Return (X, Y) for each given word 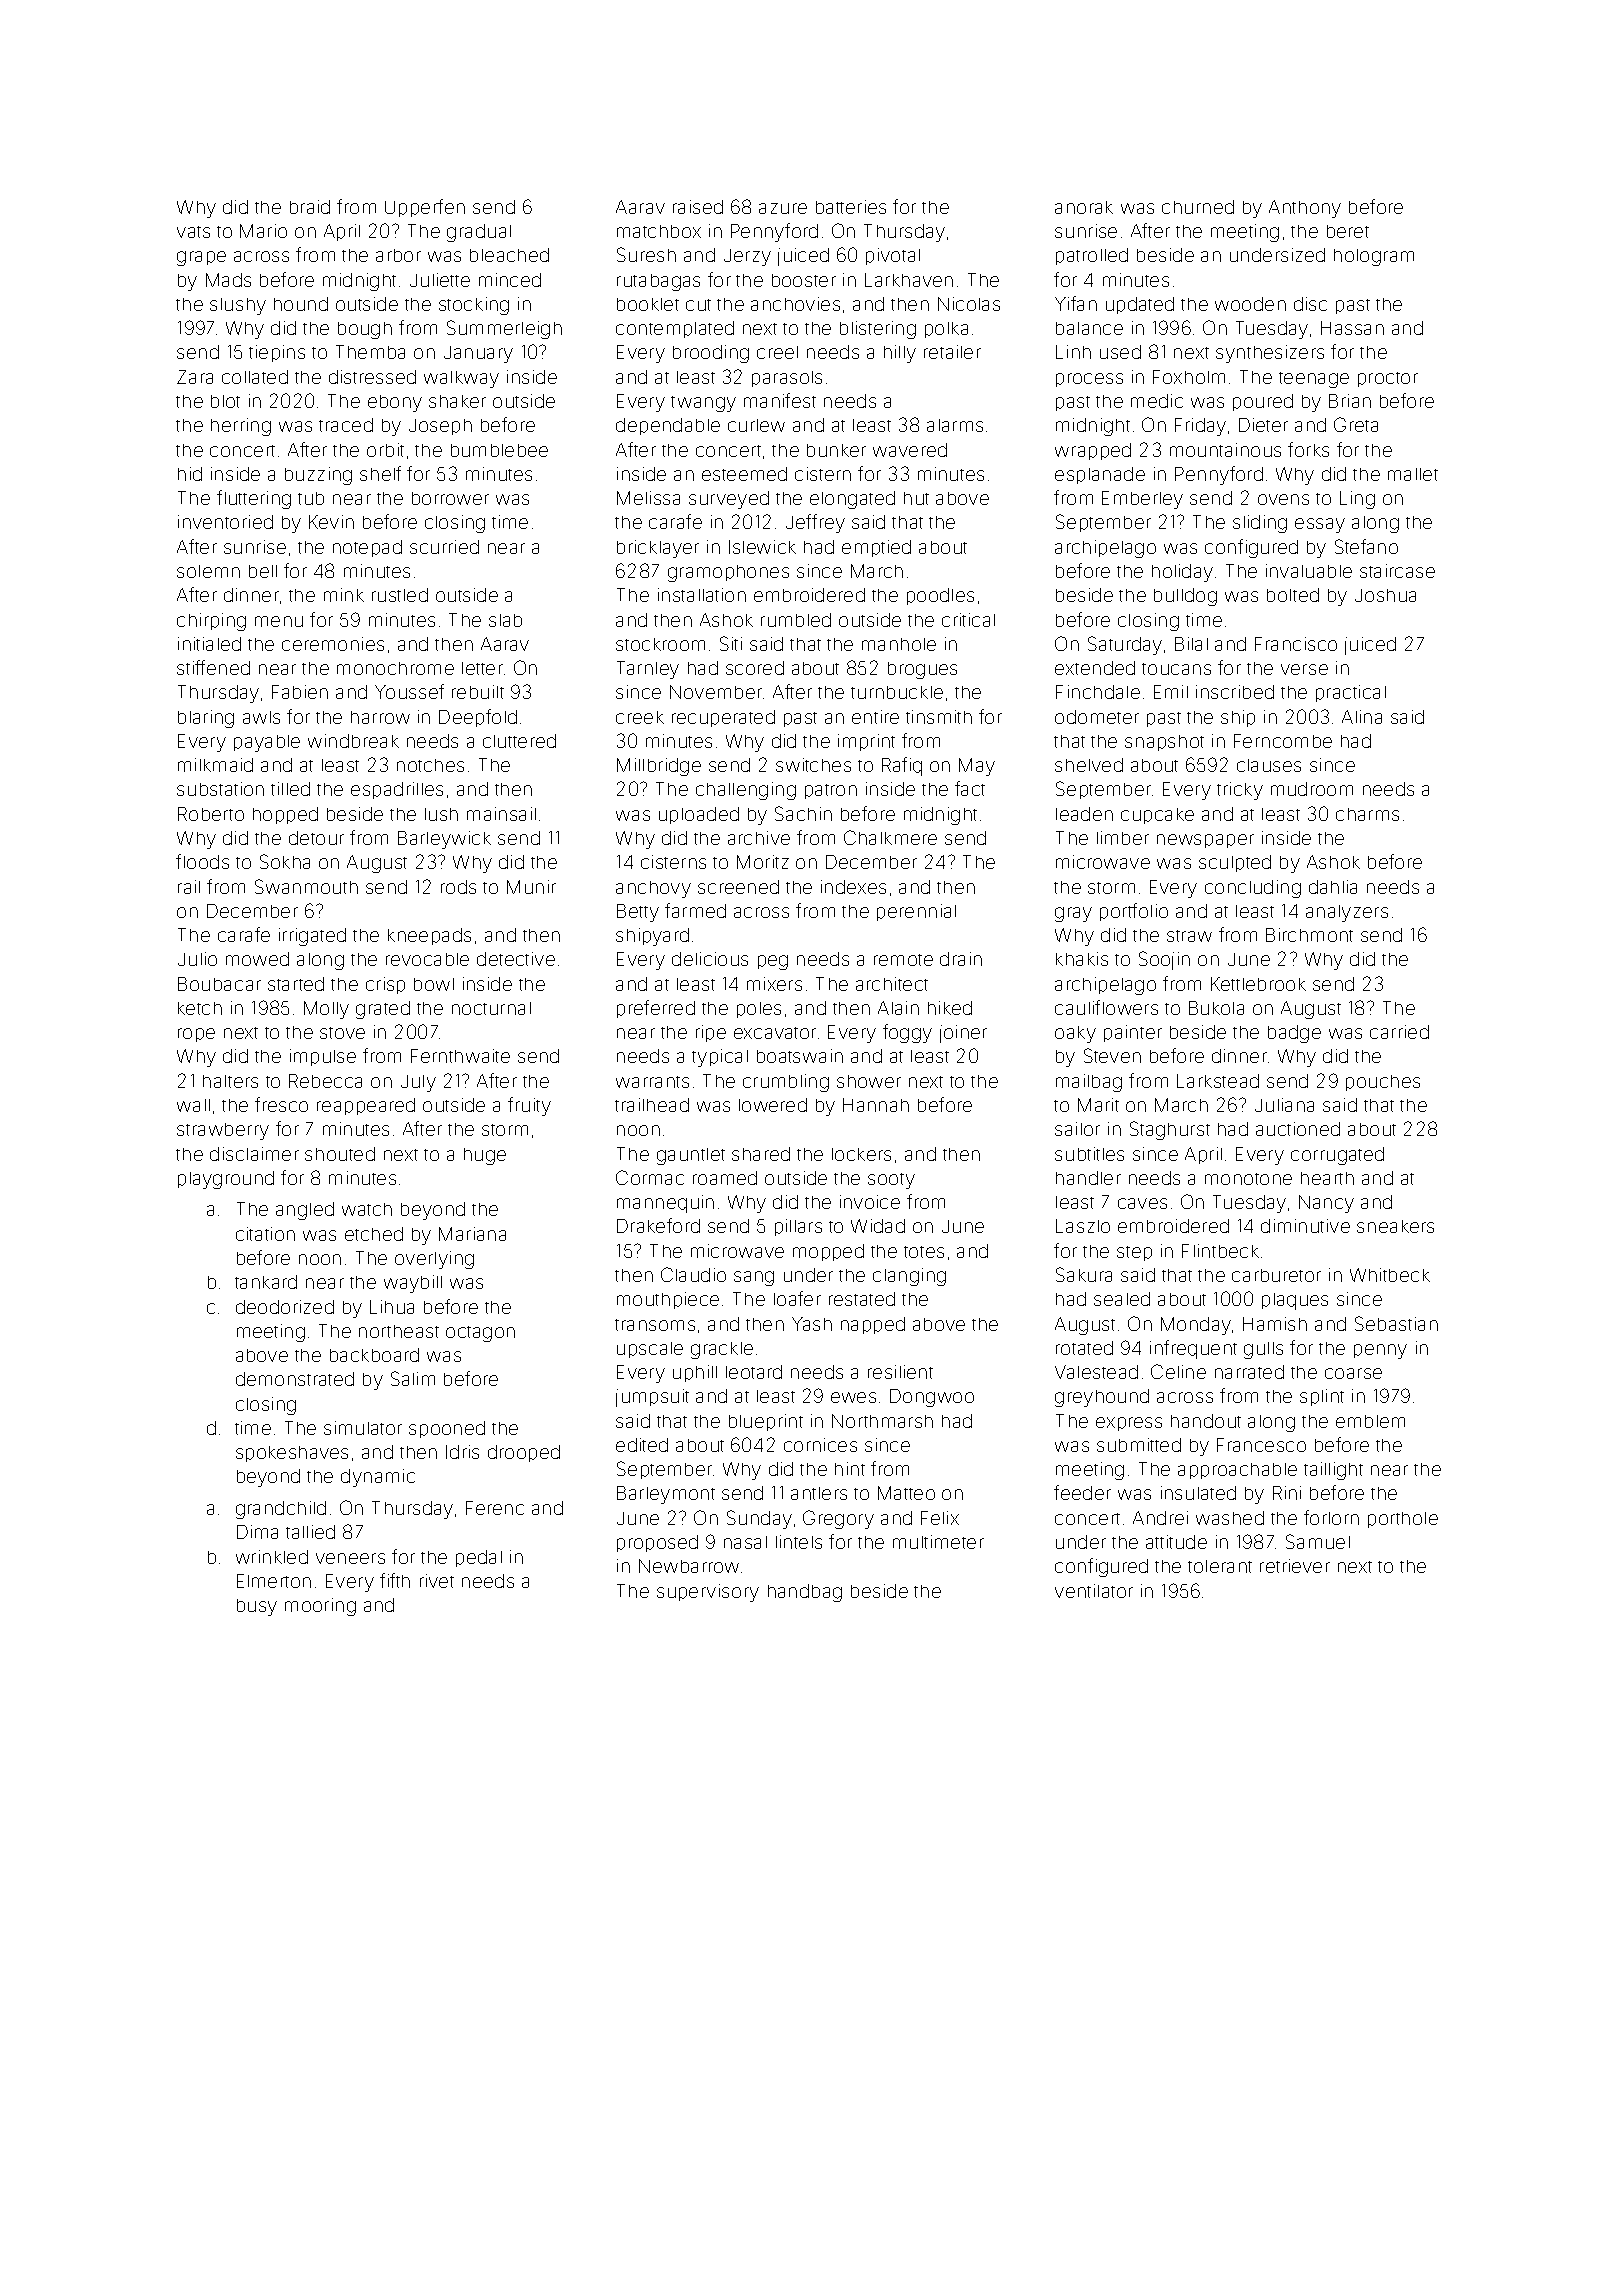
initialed (209, 644)
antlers (819, 1493)
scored (755, 668)
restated (862, 1299)
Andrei (1160, 1518)
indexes (853, 887)
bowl (434, 984)
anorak (1084, 207)
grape (201, 258)
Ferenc (495, 1508)
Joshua (1385, 595)
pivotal (893, 256)
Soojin (1164, 960)
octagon (480, 1334)
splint (1322, 1397)
